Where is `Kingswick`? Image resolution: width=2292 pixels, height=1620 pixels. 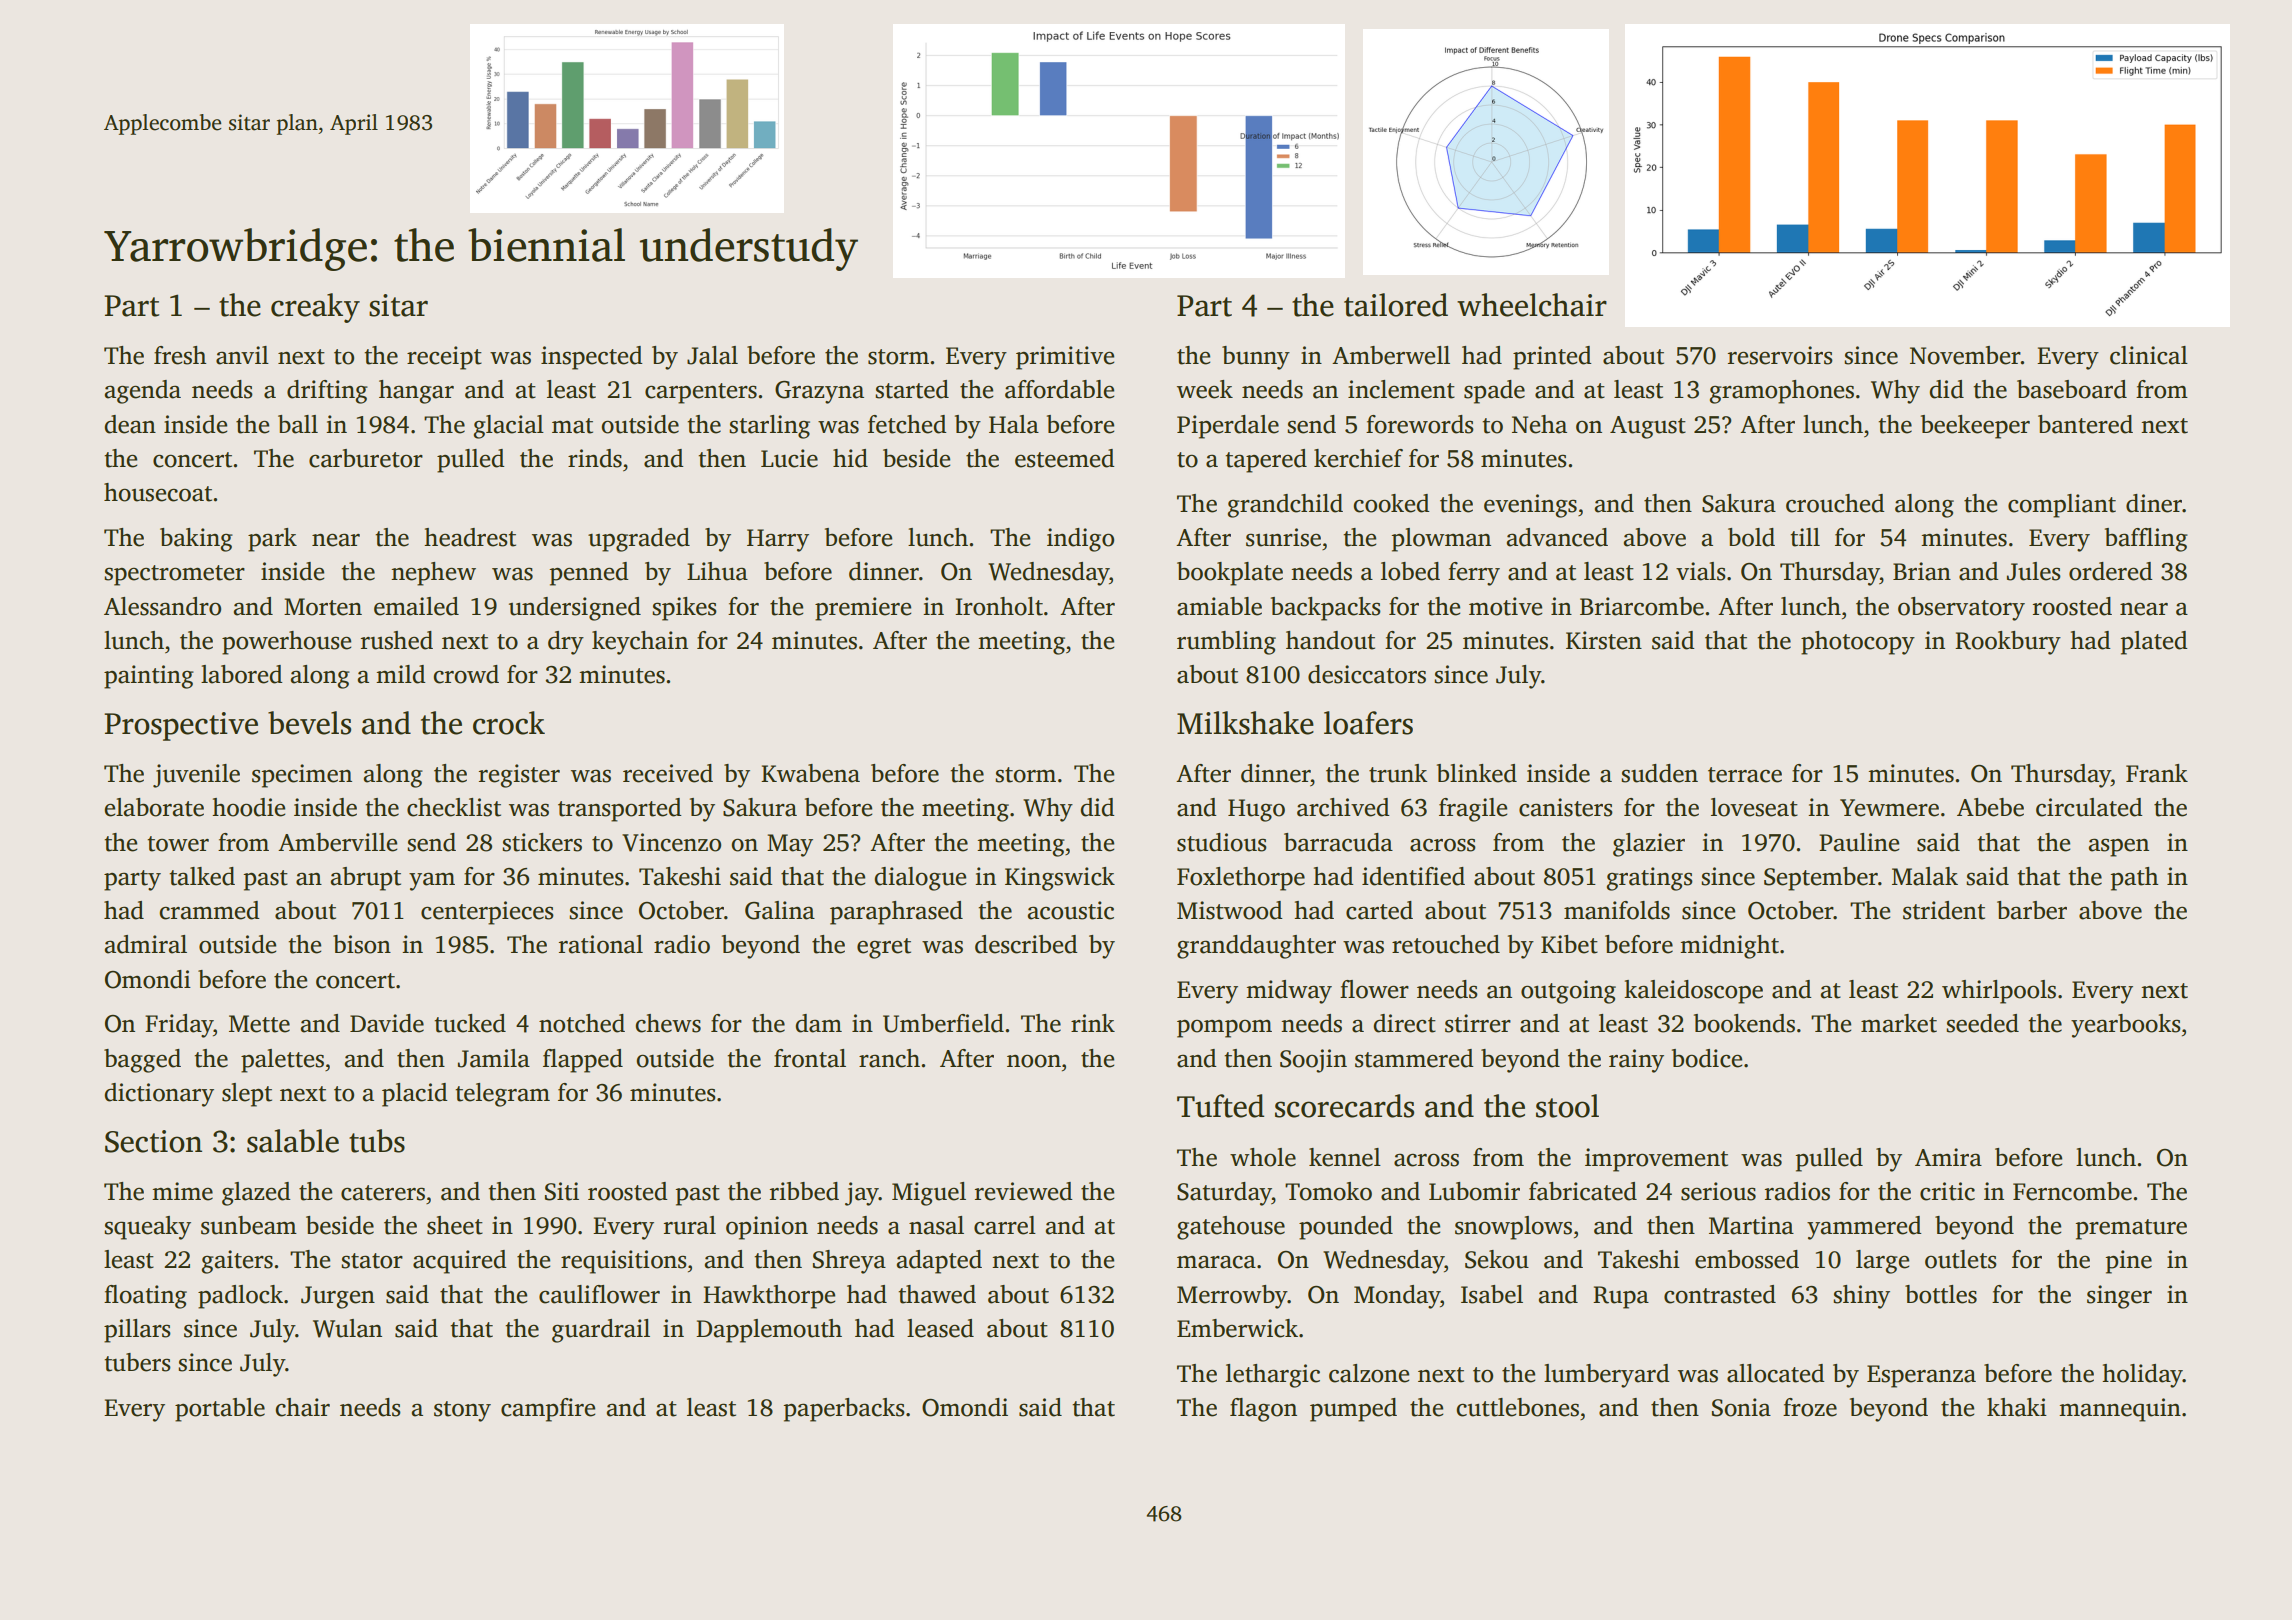
Kingswick is located at coordinates (1060, 879).
